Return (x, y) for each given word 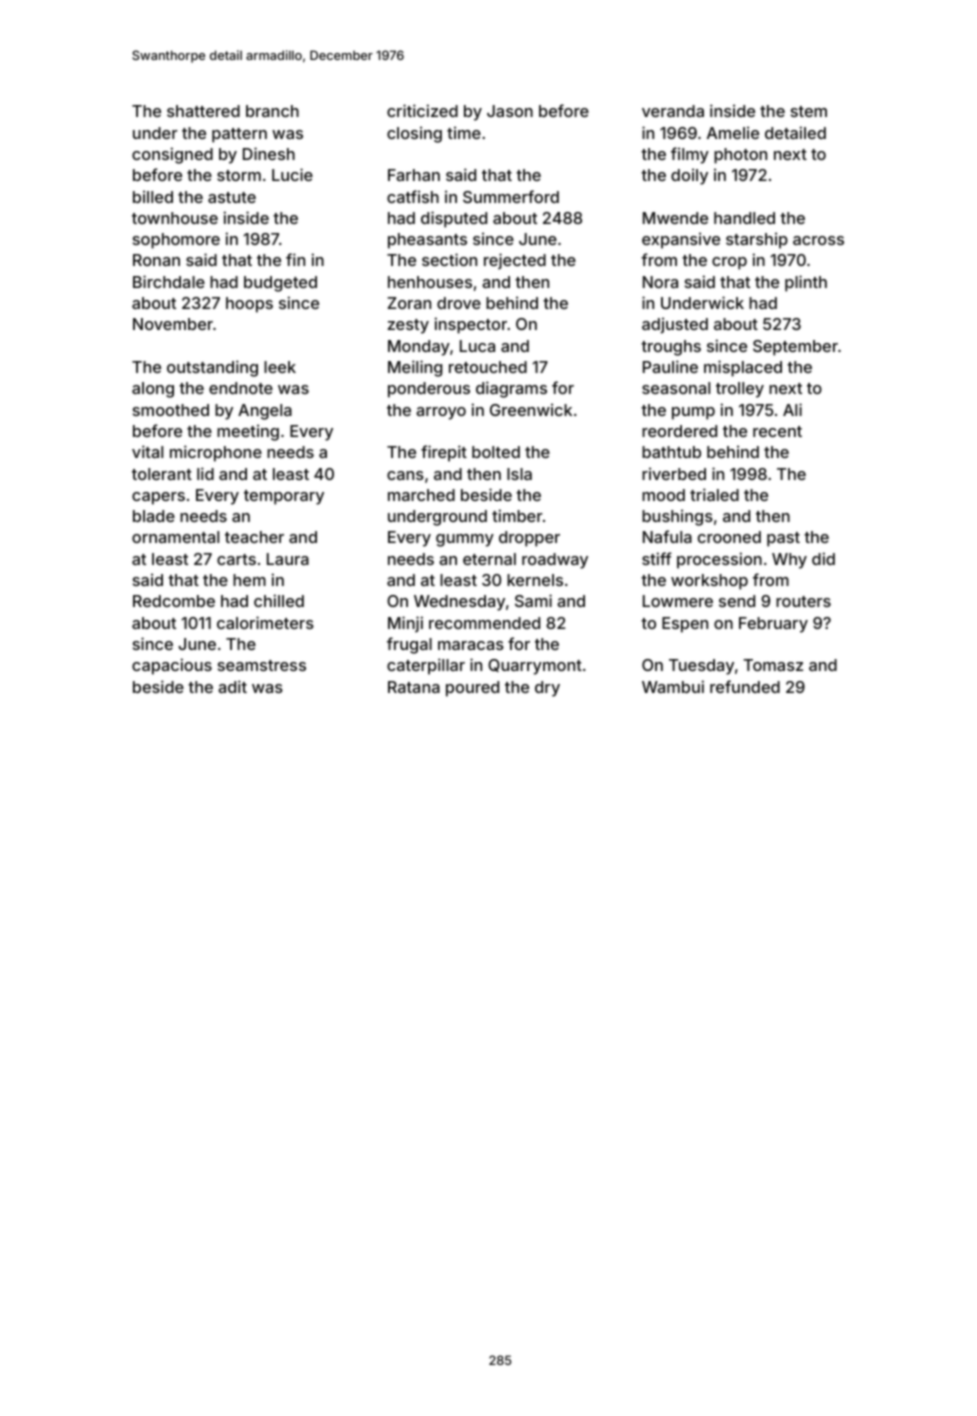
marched (421, 495)
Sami (533, 600)
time (464, 132)
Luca (477, 346)
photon (740, 156)
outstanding (212, 368)
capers (158, 498)
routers (803, 601)
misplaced (743, 368)
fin (295, 259)
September (795, 348)
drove (459, 303)
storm (239, 175)
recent (777, 431)
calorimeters (265, 622)
